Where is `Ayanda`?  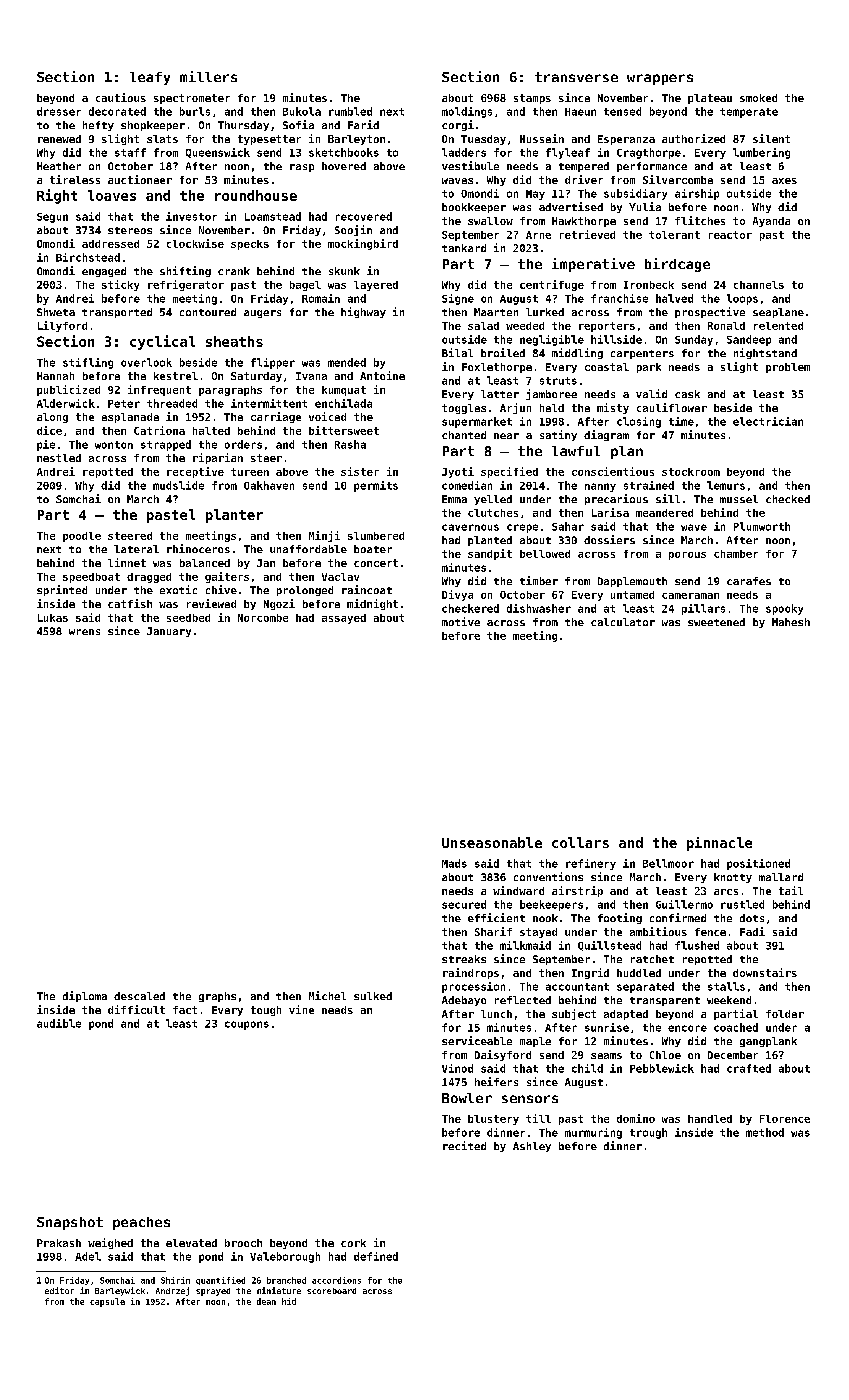 Ayanda is located at coordinates (771, 222).
